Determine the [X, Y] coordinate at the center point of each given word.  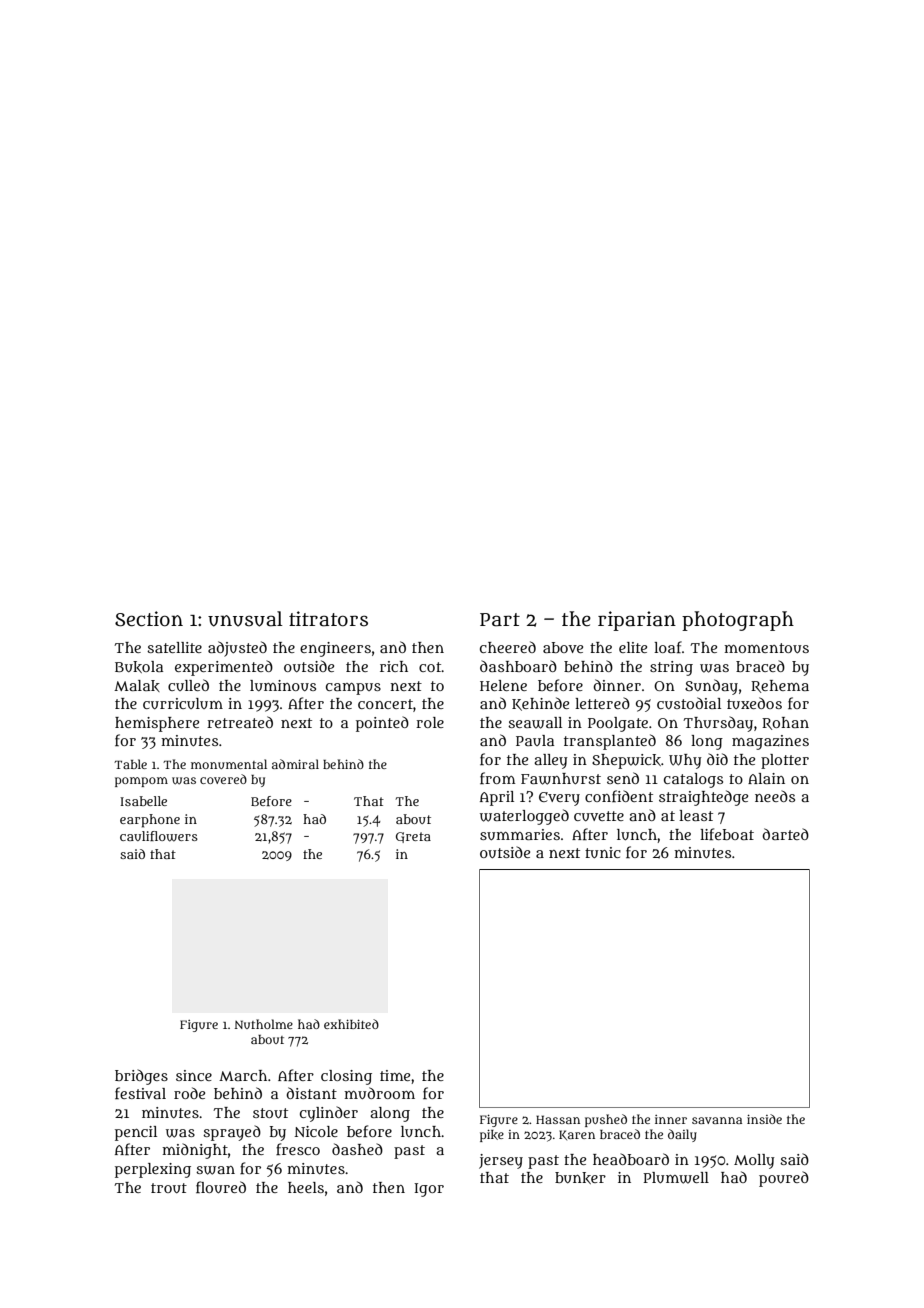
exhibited [351, 1024]
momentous [766, 648]
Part [500, 620]
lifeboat [727, 834]
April [497, 798]
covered [223, 779]
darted [785, 834]
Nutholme [264, 1024]
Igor [429, 1190]
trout [169, 1188]
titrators [328, 619]
